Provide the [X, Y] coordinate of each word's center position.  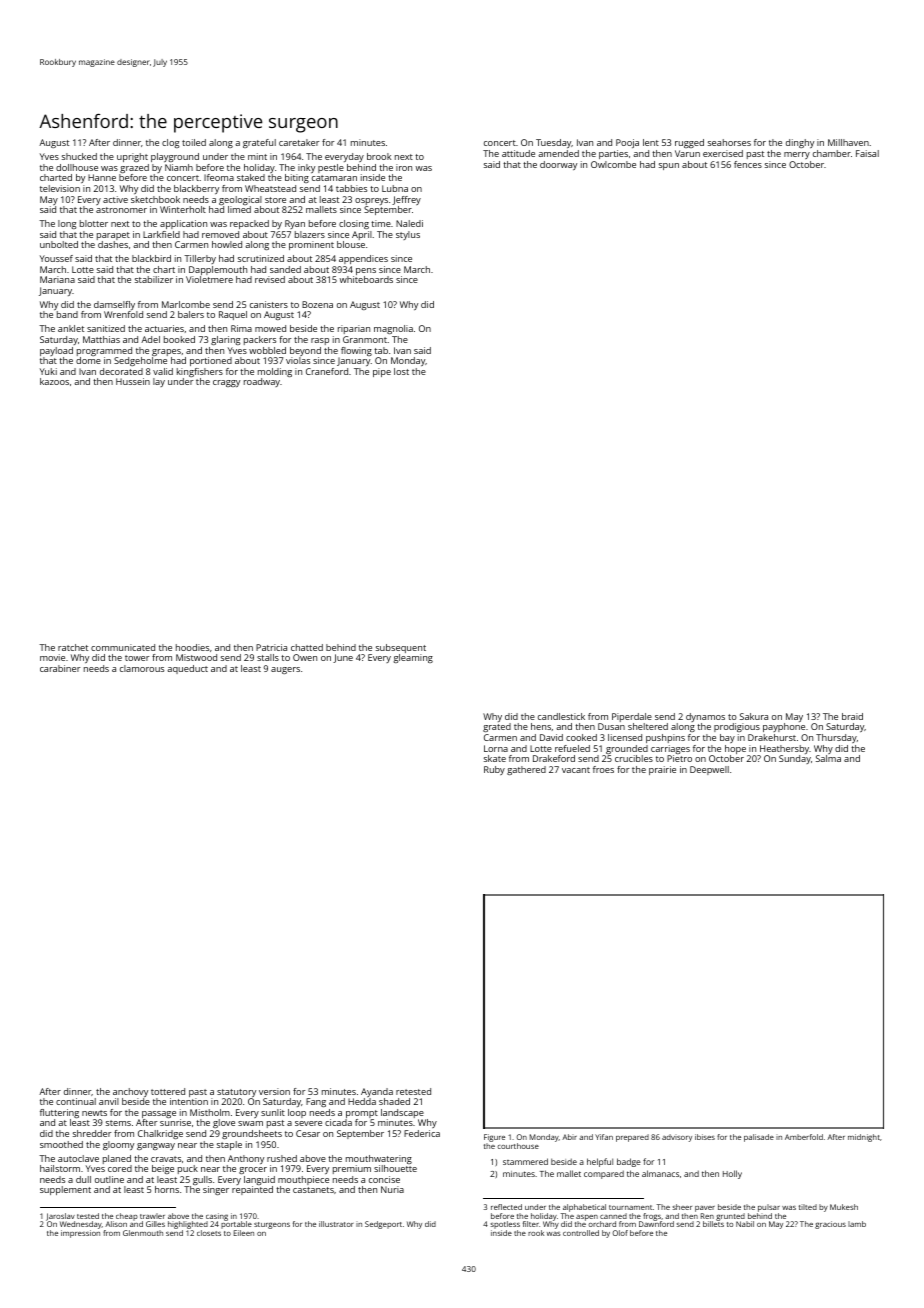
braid [852, 716]
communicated [123, 647]
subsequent [401, 648]
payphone [784, 727]
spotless [505, 1225]
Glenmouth [143, 1233]
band [67, 314]
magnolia [393, 329]
